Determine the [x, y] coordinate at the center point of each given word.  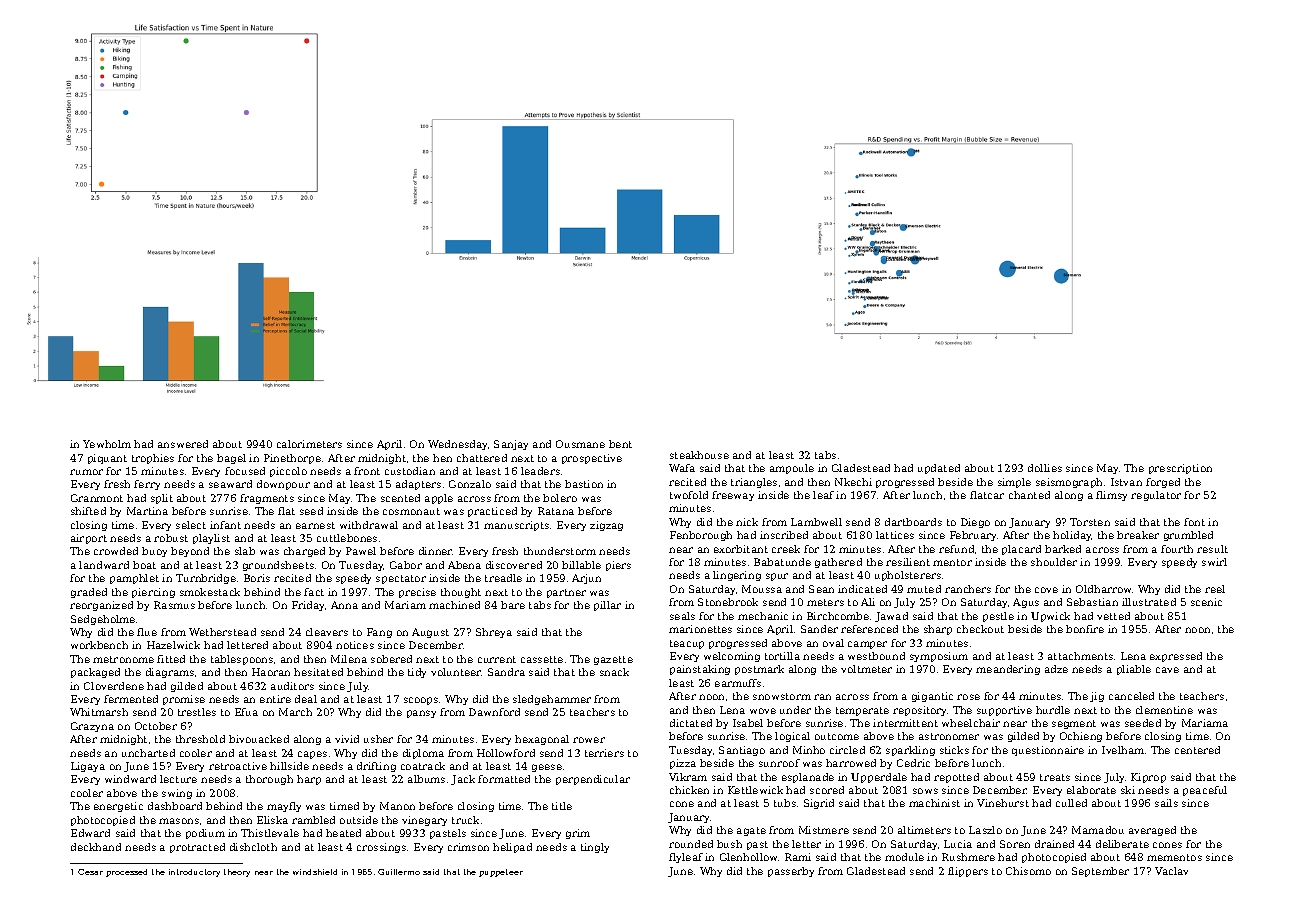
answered [183, 444]
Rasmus [174, 605]
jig [1097, 697]
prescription [1180, 469]
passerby [791, 872]
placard [1021, 550]
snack [614, 672]
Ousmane [580, 444]
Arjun [586, 579]
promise [184, 700]
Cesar [90, 872]
